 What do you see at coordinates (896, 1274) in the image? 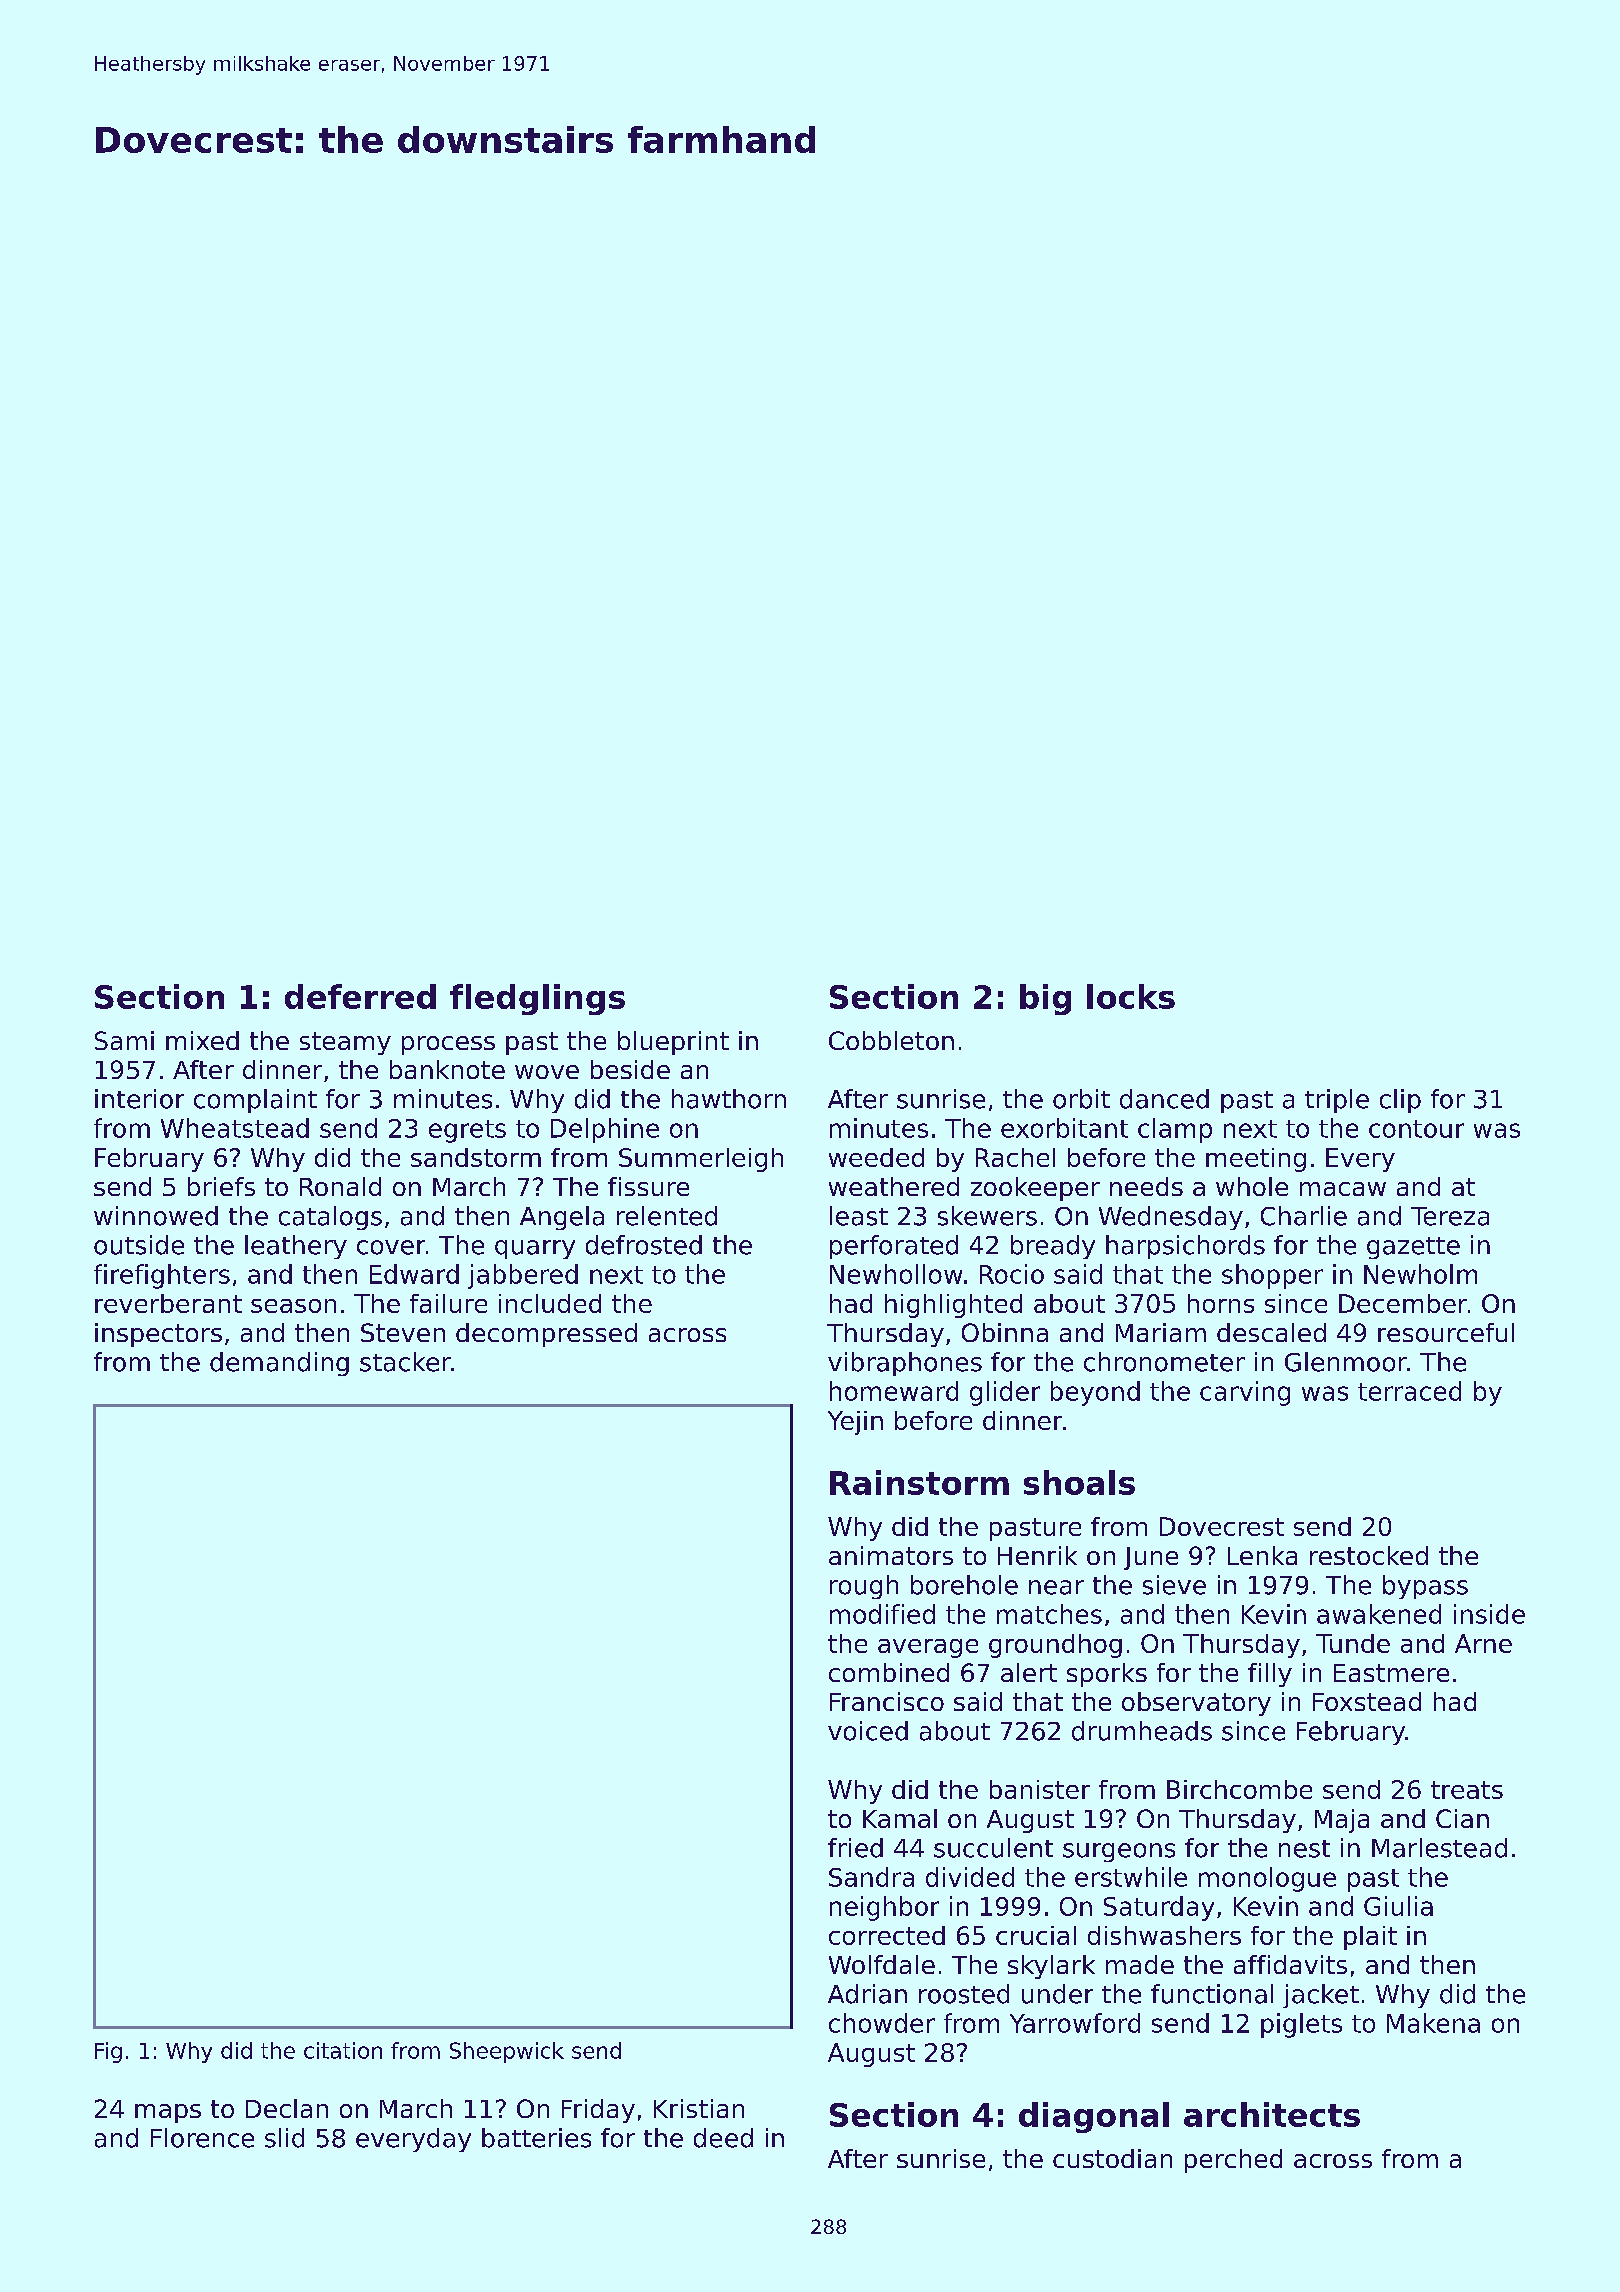
I see `Newhollow` at bounding box center [896, 1274].
